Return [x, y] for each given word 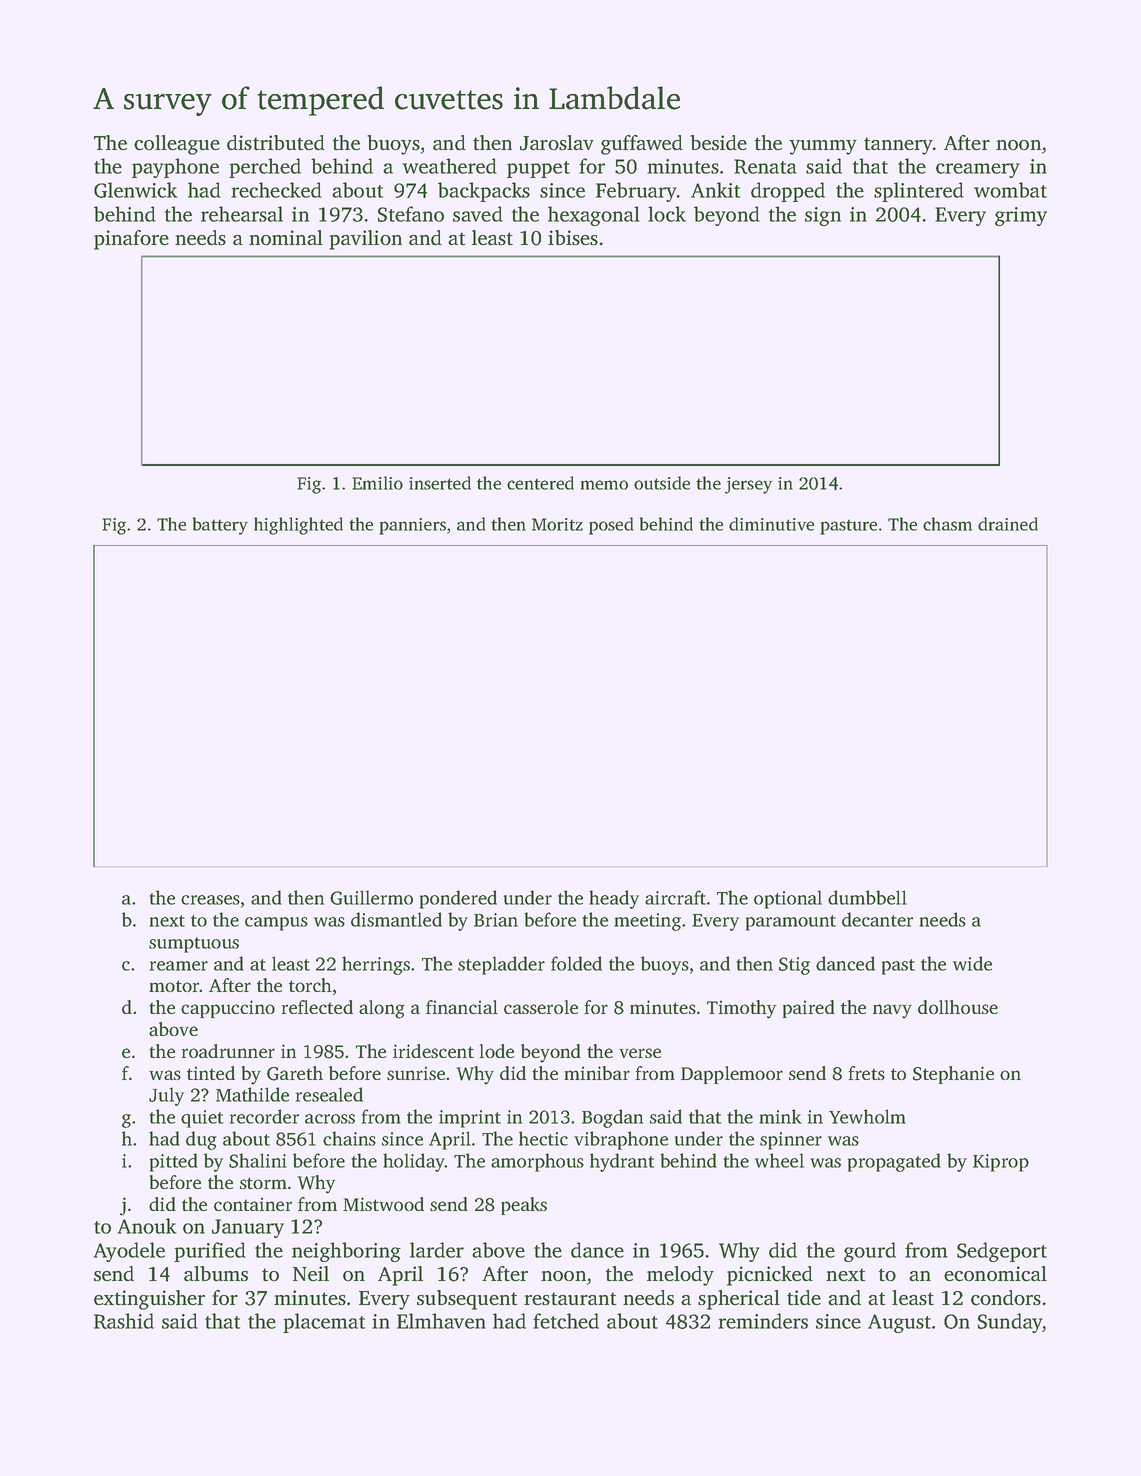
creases [210, 900]
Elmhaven [441, 1321]
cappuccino [228, 1009]
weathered [449, 166]
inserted [440, 483]
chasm [947, 524]
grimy [1021, 216]
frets [867, 1073]
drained [1008, 524]
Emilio [377, 483]
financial [462, 1007]
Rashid [124, 1321]
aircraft [675, 897]
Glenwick [136, 190]
